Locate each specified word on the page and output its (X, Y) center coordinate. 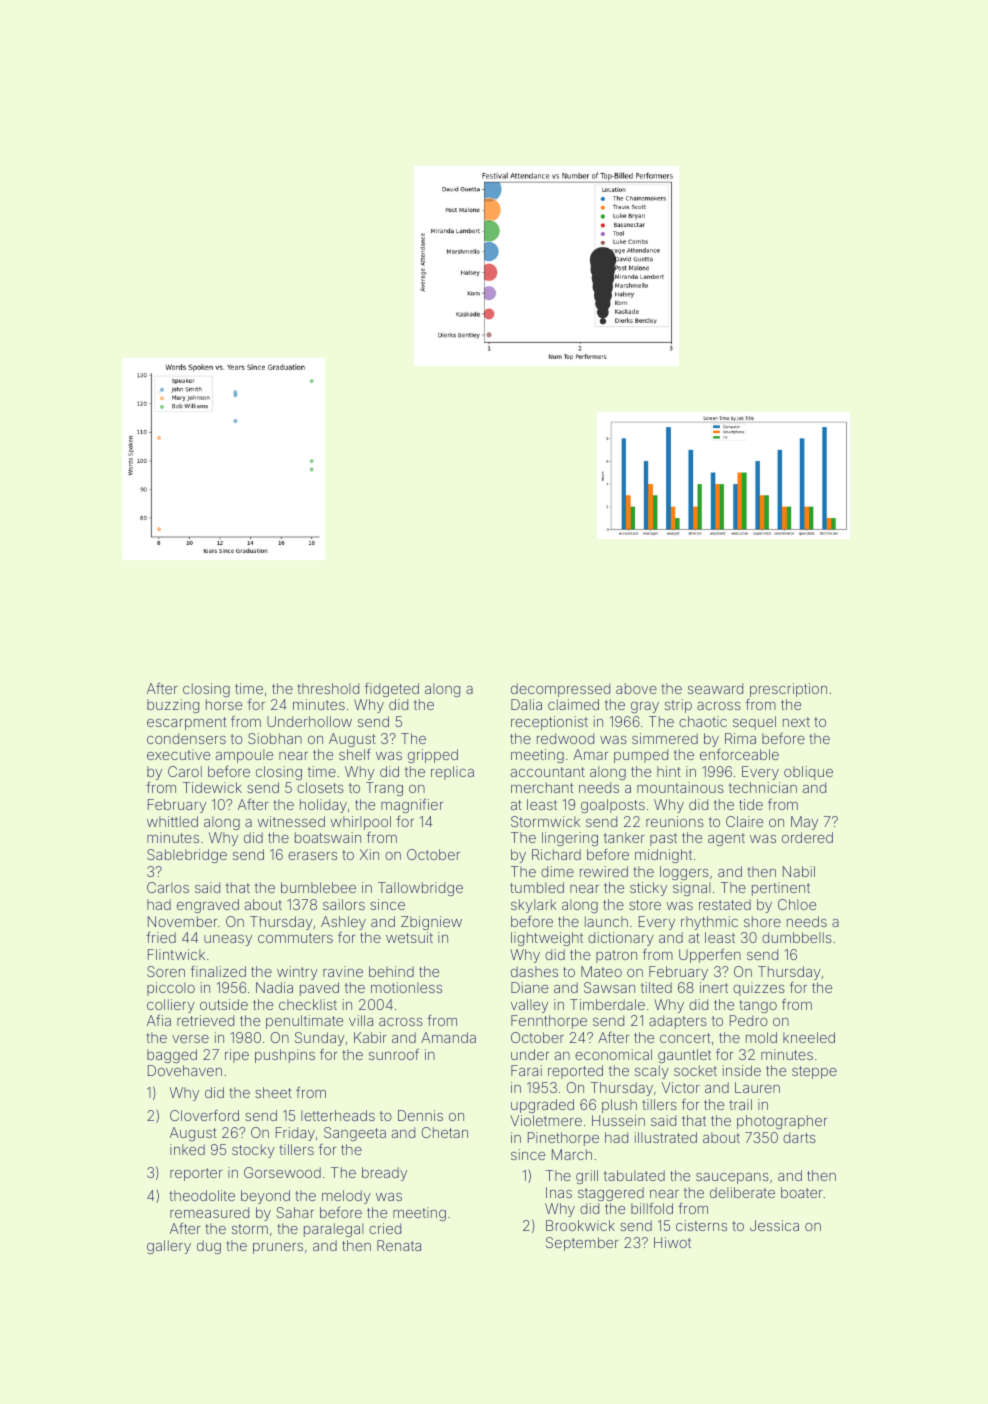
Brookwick (580, 1225)
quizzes (759, 989)
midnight (663, 856)
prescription (788, 690)
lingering (570, 839)
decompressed (560, 690)
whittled (172, 821)
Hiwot (672, 1242)
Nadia (274, 987)
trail (740, 1104)
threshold (328, 688)
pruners (278, 1248)
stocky (253, 1151)
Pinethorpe (563, 1139)
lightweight (547, 939)
